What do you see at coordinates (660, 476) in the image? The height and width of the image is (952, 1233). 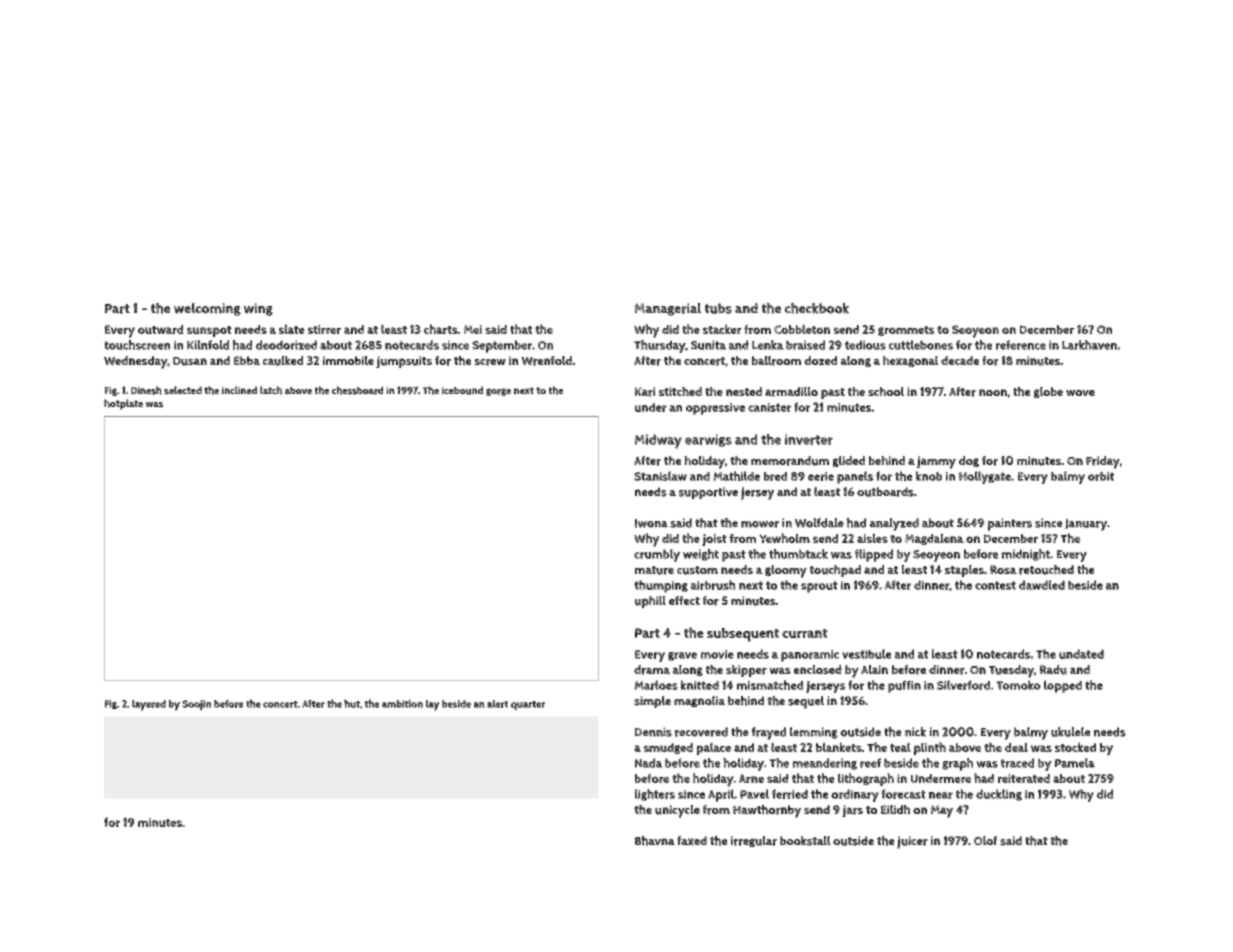 I see `Stanislaw` at bounding box center [660, 476].
